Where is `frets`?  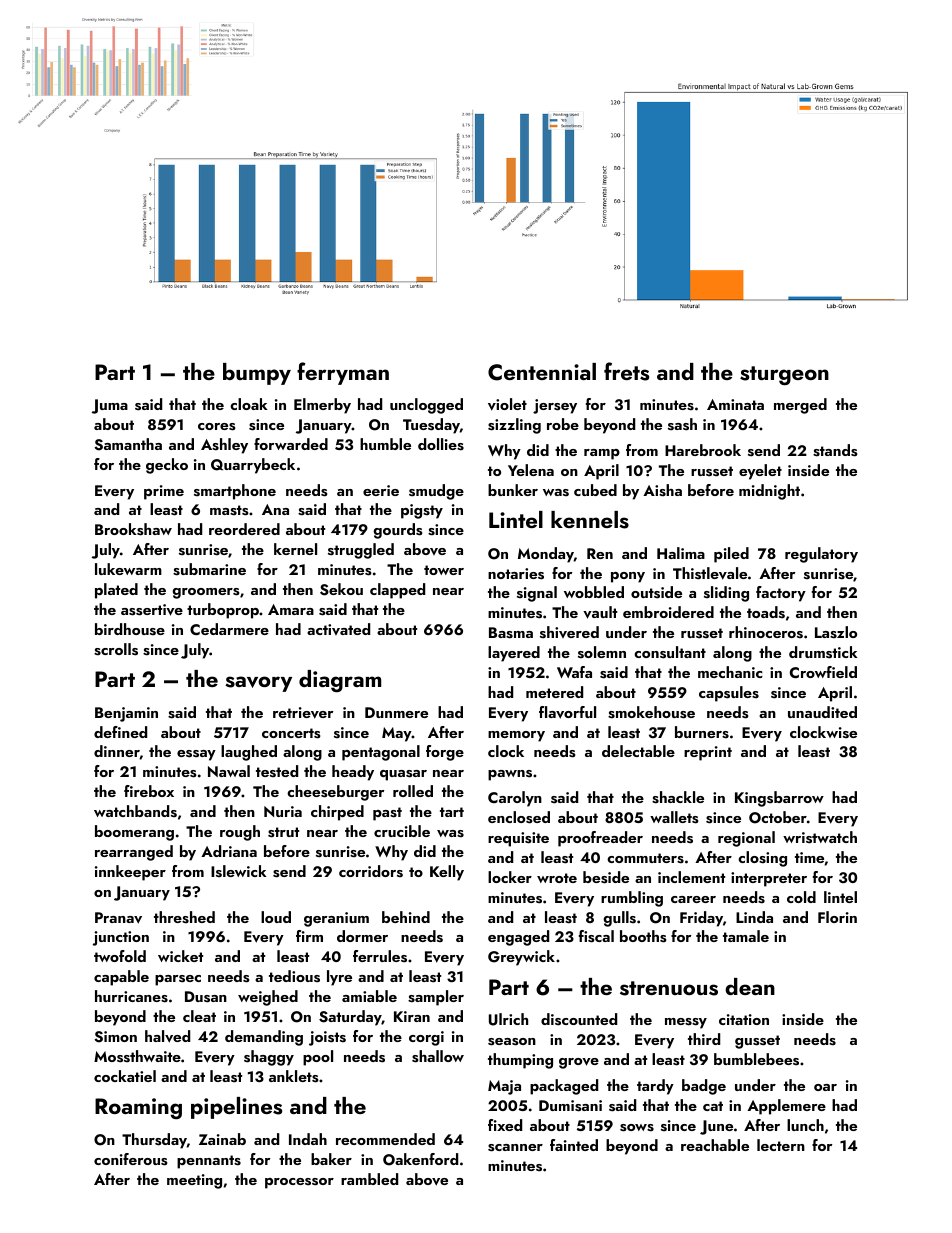 frets is located at coordinates (626, 371).
